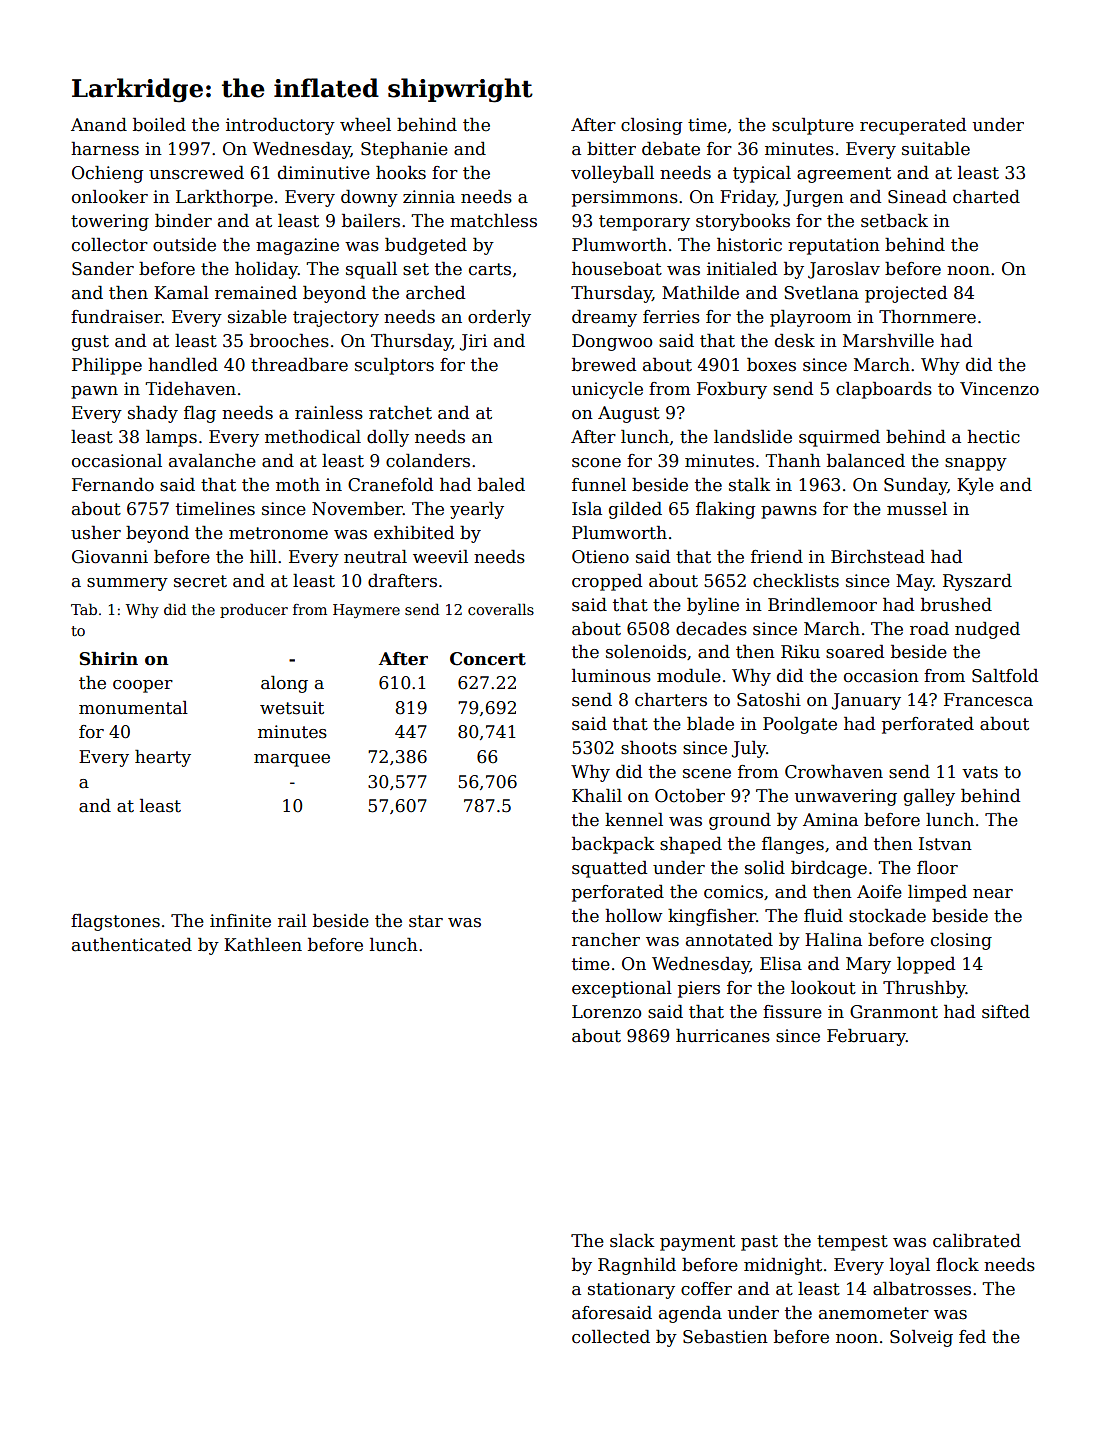 The width and height of the screenshot is (1111, 1438). Describe the element at coordinates (611, 1337) in the screenshot. I see `collected` at that location.
